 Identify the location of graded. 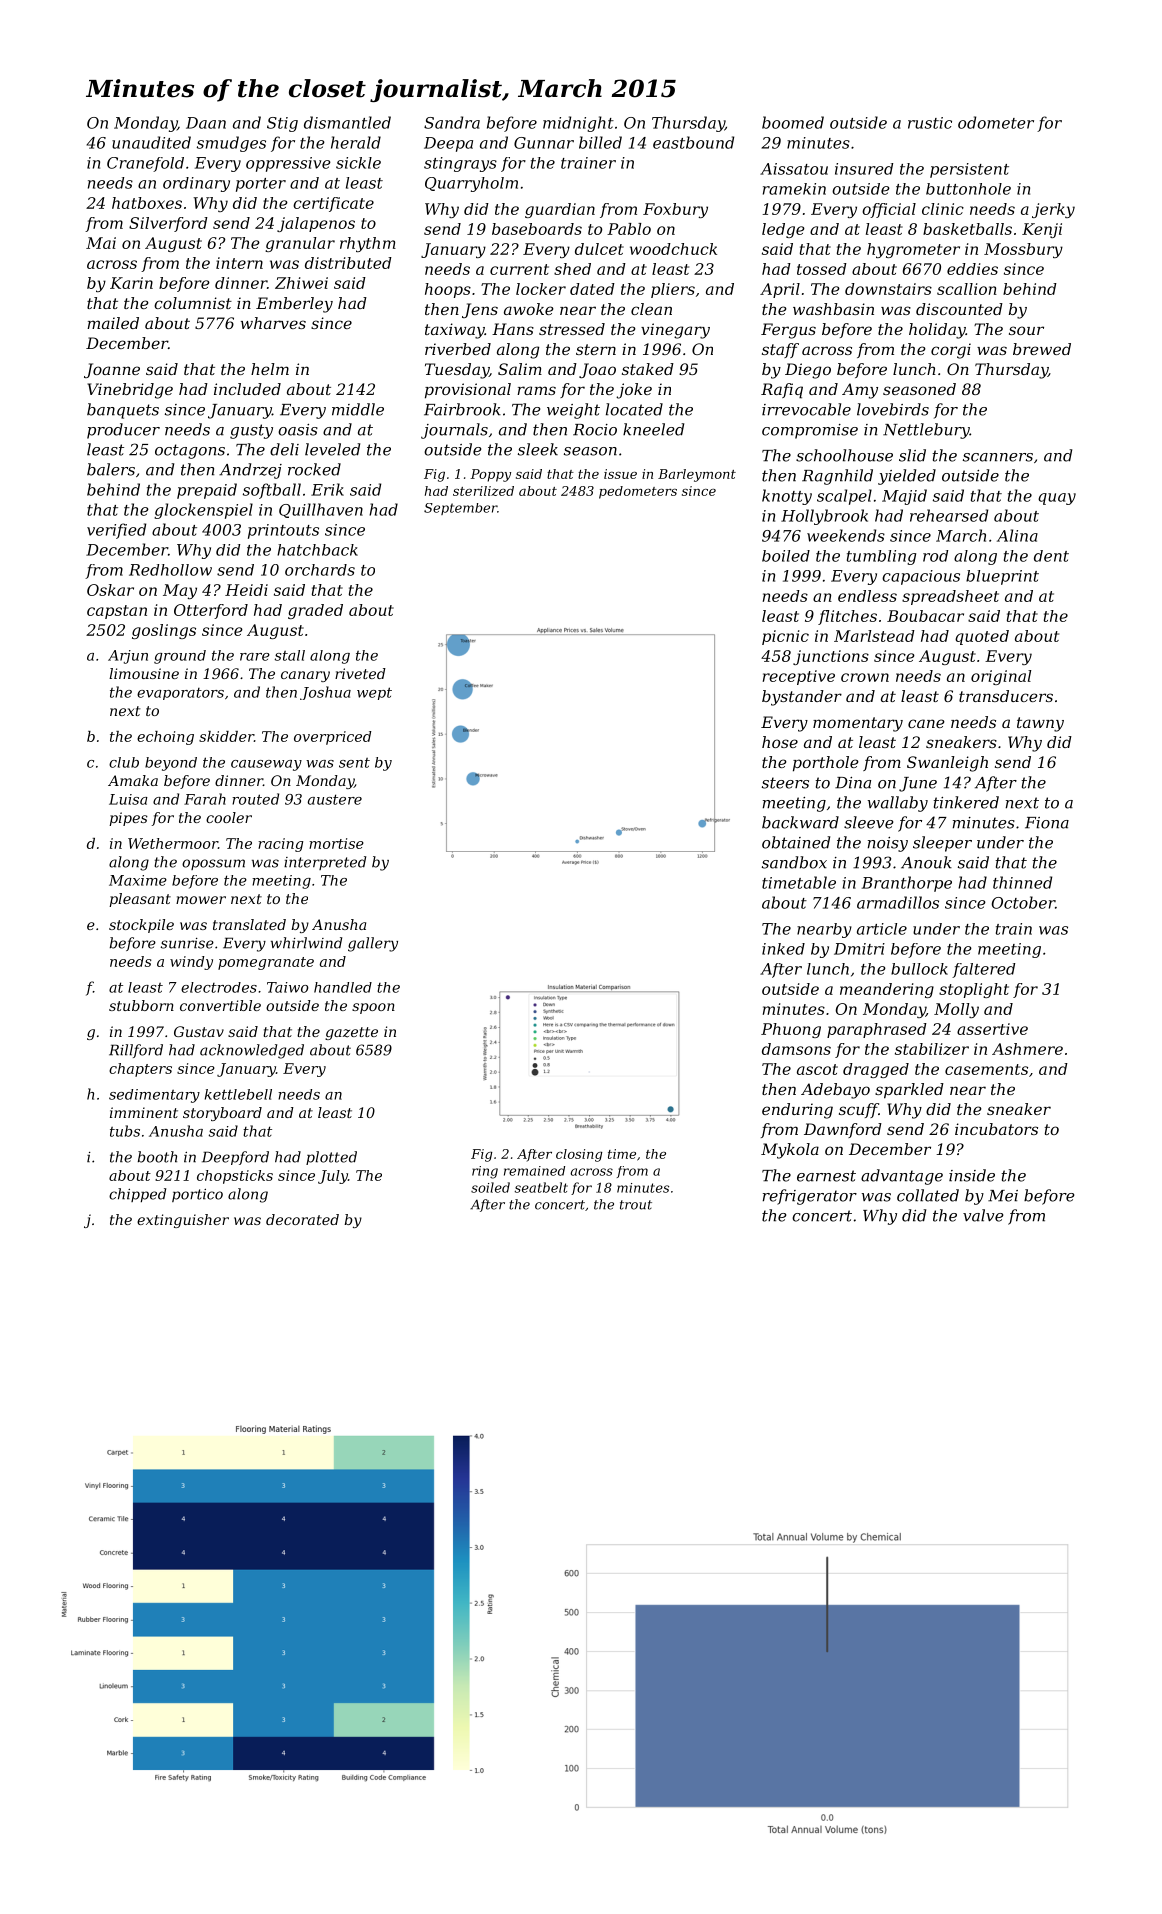
(315, 611).
